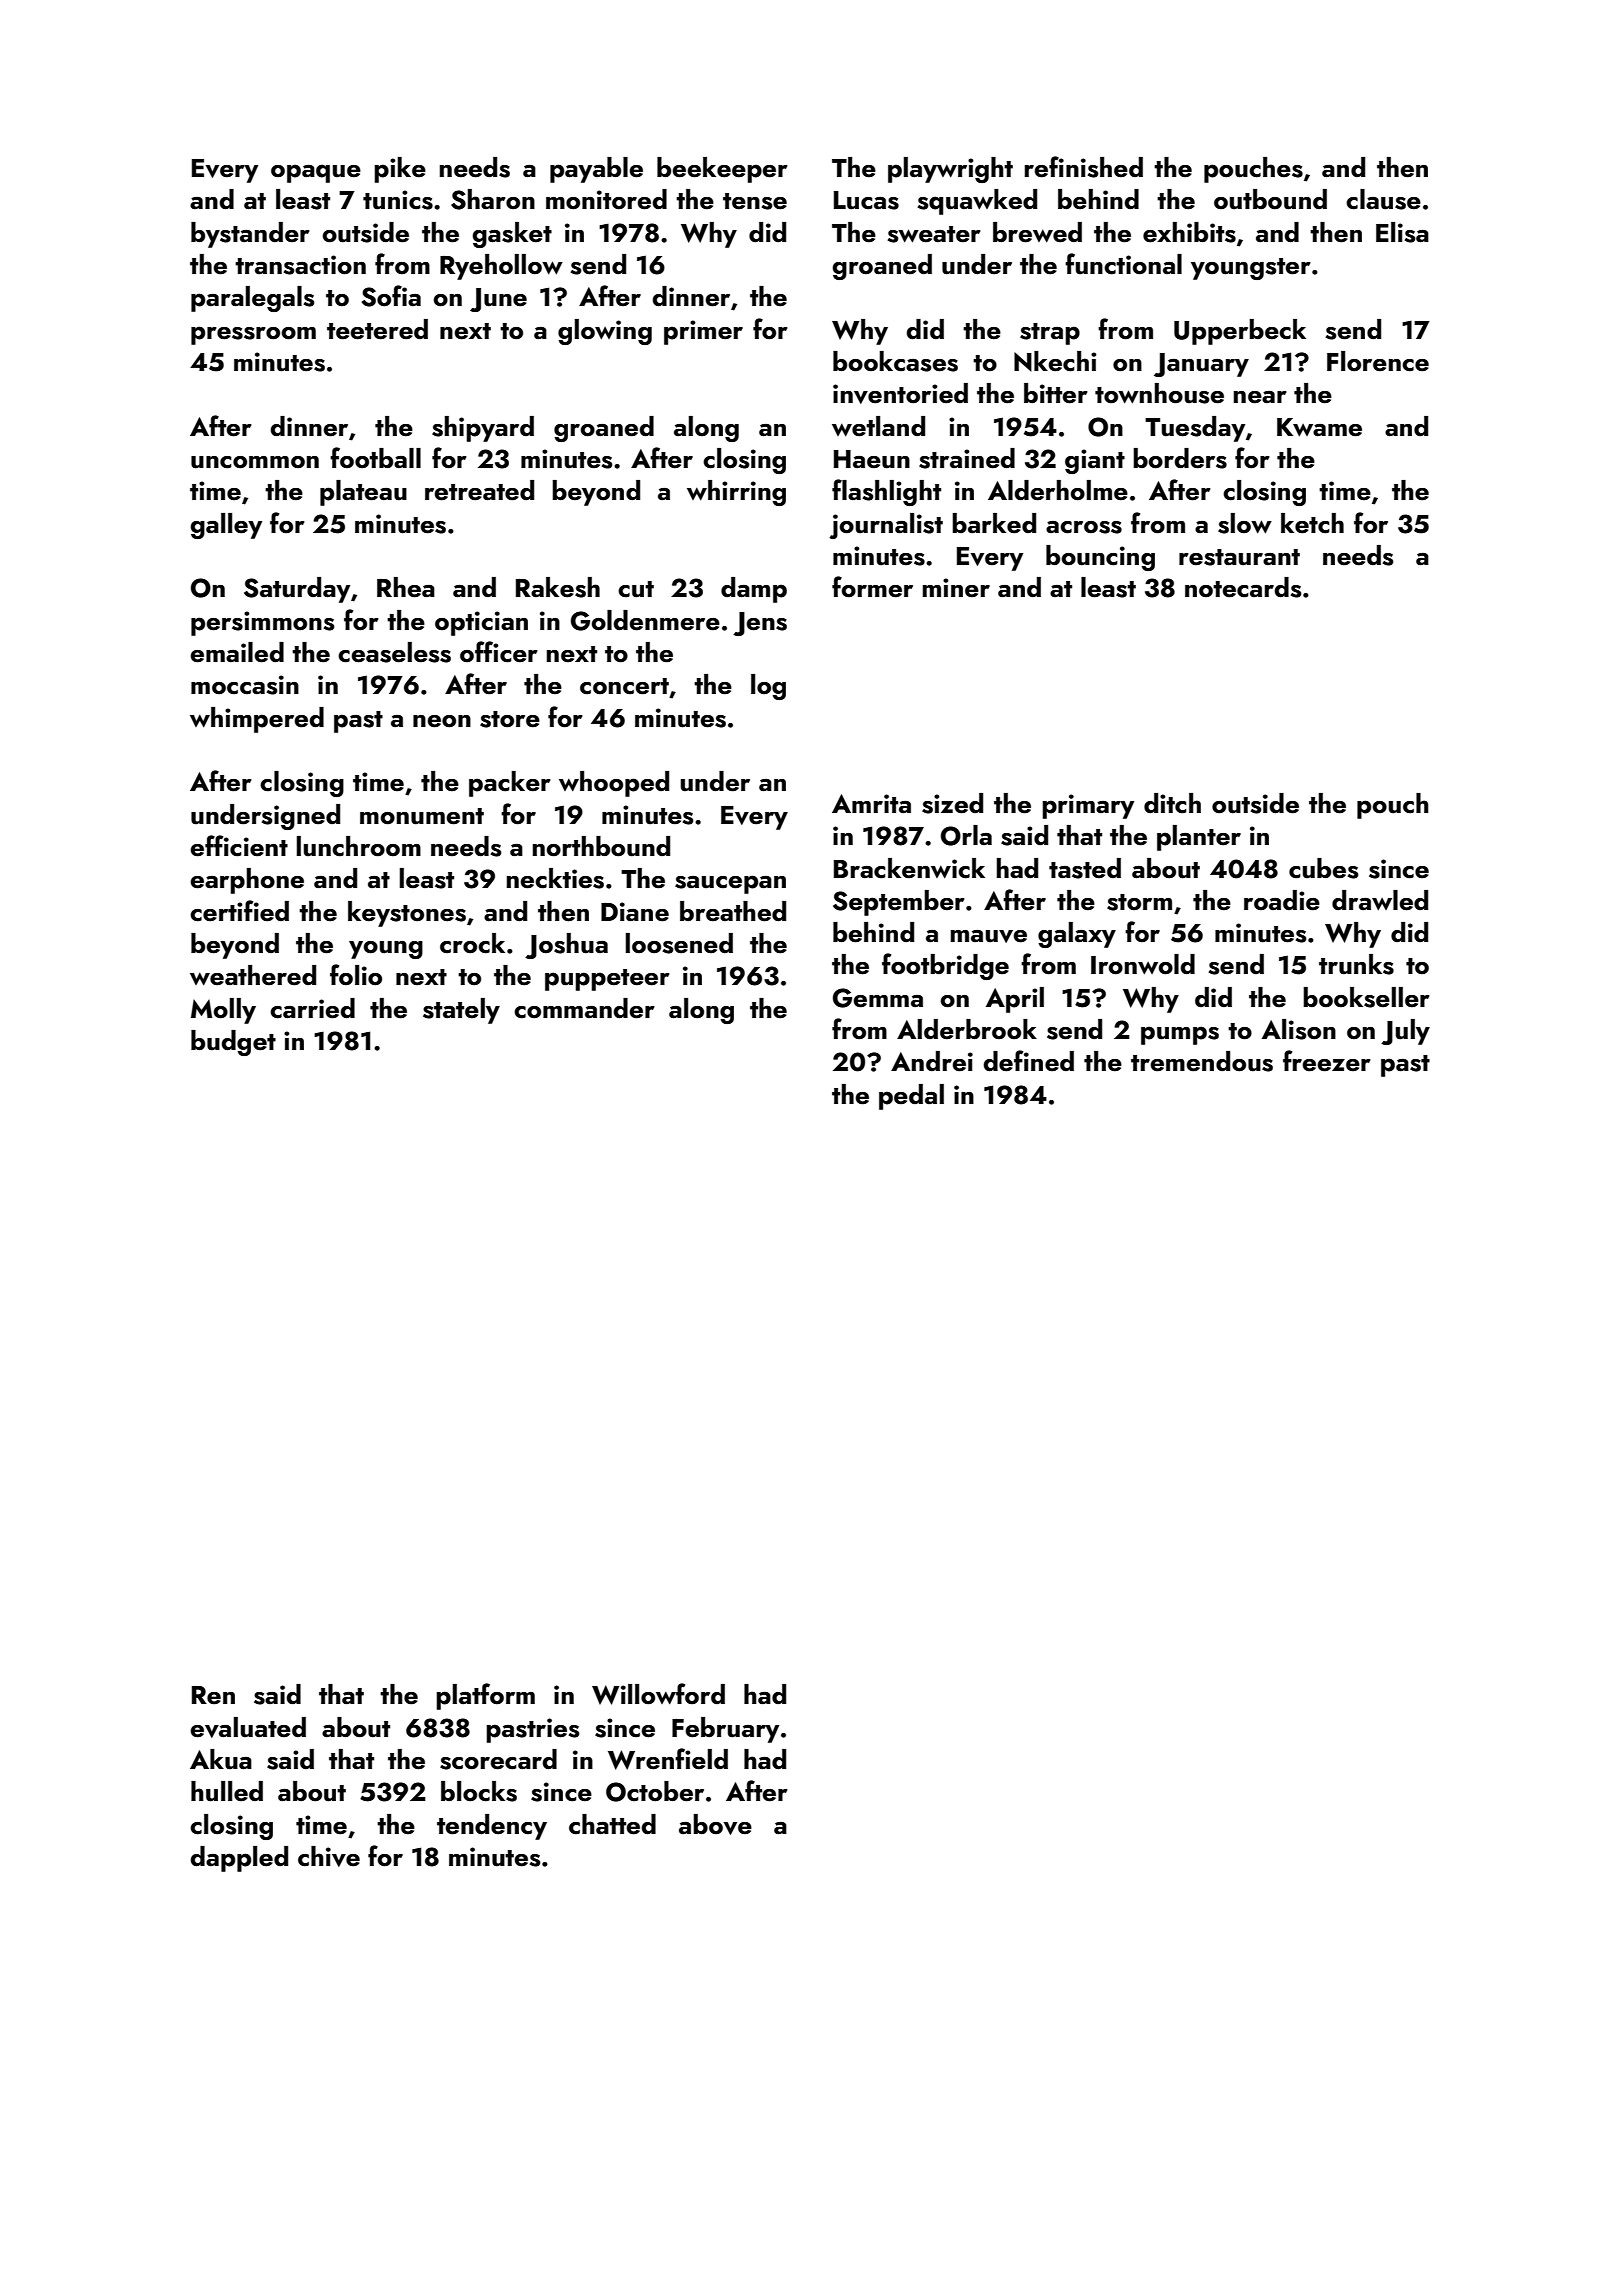 Image resolution: width=1620 pixels, height=2292 pixels. I want to click on pike, so click(400, 170).
